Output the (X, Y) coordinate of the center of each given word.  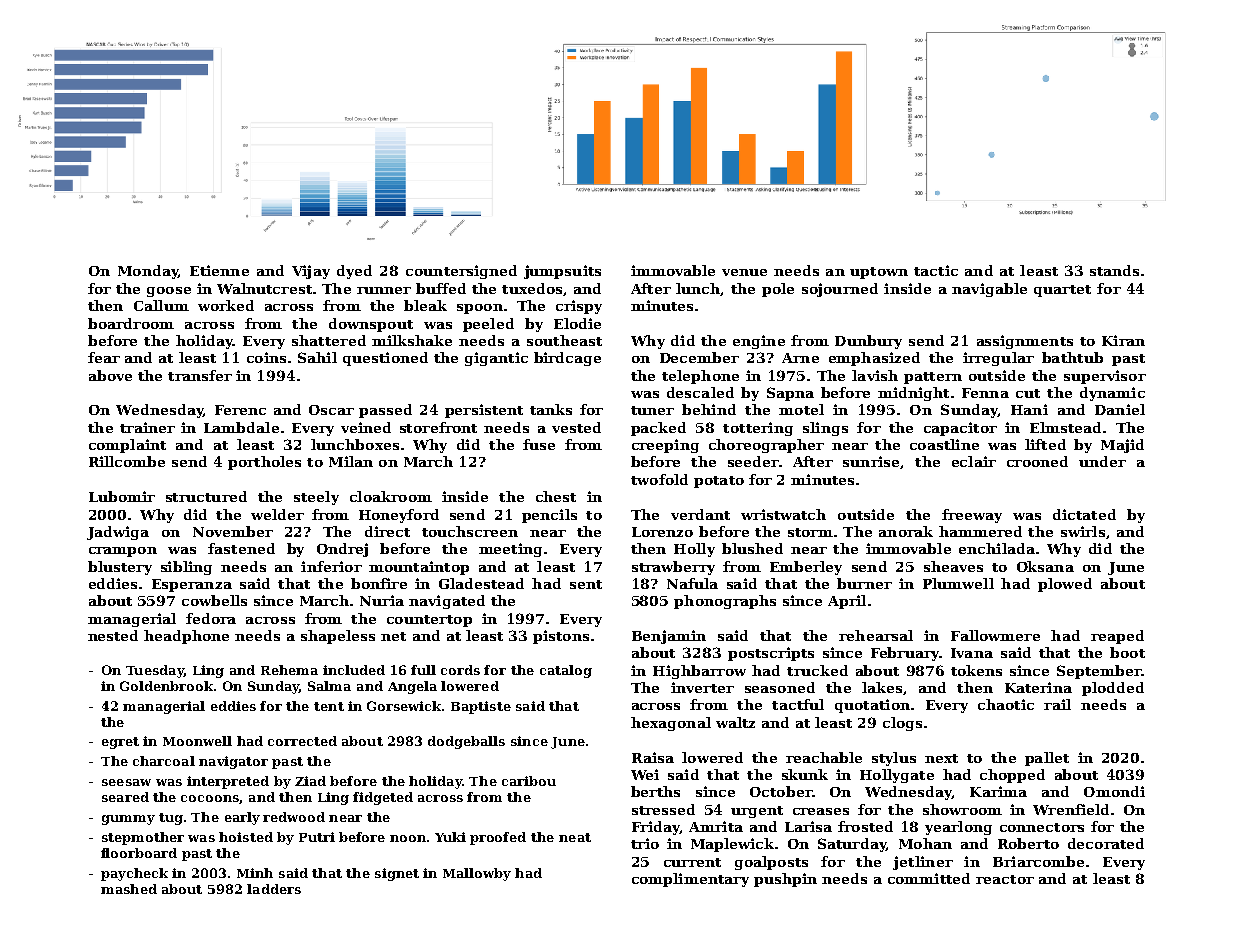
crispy (579, 307)
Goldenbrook (166, 686)
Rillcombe (127, 461)
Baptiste (481, 707)
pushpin (785, 880)
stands (1114, 270)
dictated (1084, 514)
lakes (882, 687)
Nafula (692, 583)
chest (556, 496)
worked (226, 305)
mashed (129, 889)
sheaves (953, 566)
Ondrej (342, 550)
